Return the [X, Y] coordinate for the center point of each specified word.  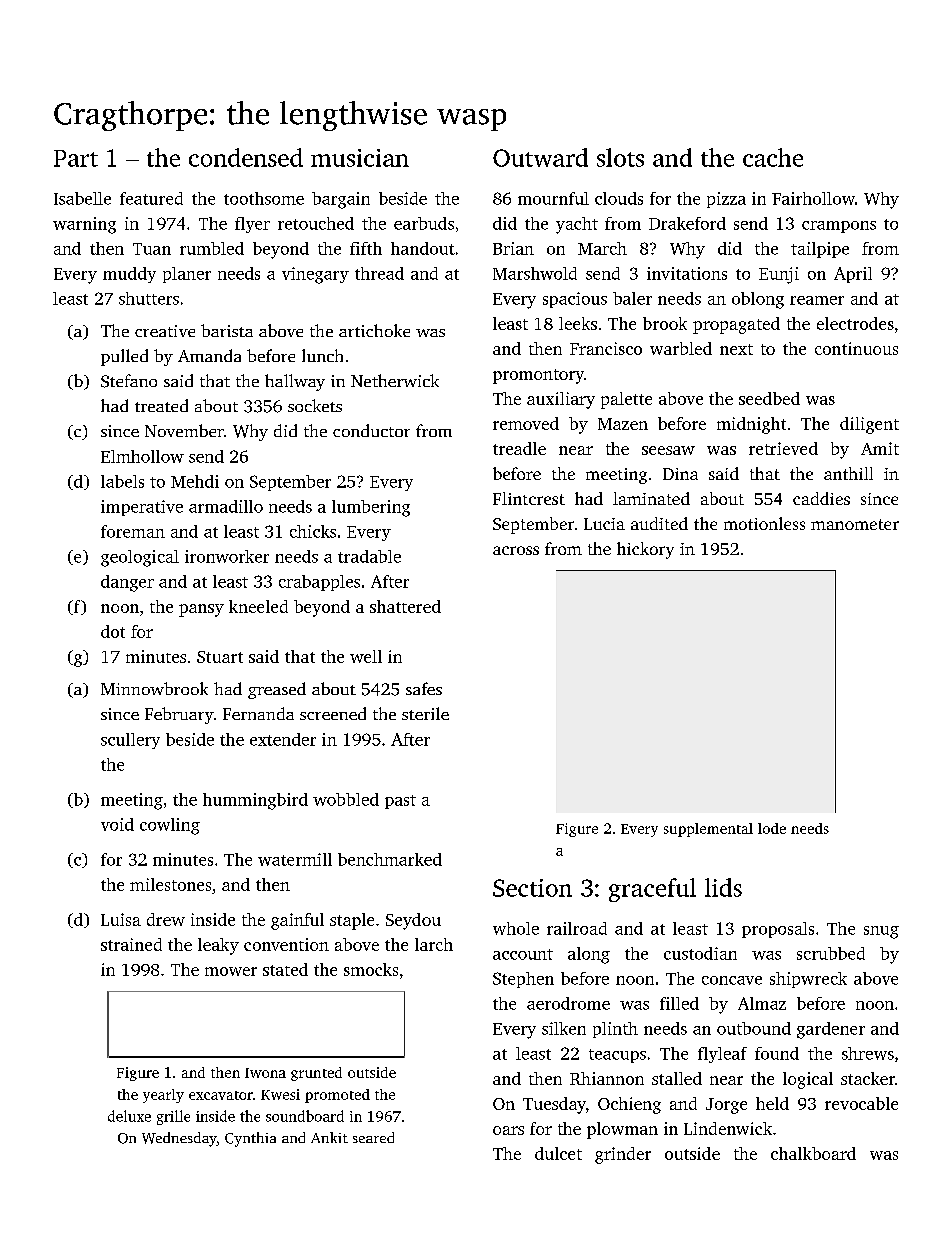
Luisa [121, 919]
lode [772, 828]
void [117, 824]
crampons [839, 227]
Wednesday [179, 1139]
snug [881, 932]
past [400, 802]
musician [360, 158]
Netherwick [395, 380]
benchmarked [390, 859]
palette [626, 400]
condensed [246, 157]
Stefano [129, 381]
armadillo [226, 506]
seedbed [769, 398]
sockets [315, 405]
